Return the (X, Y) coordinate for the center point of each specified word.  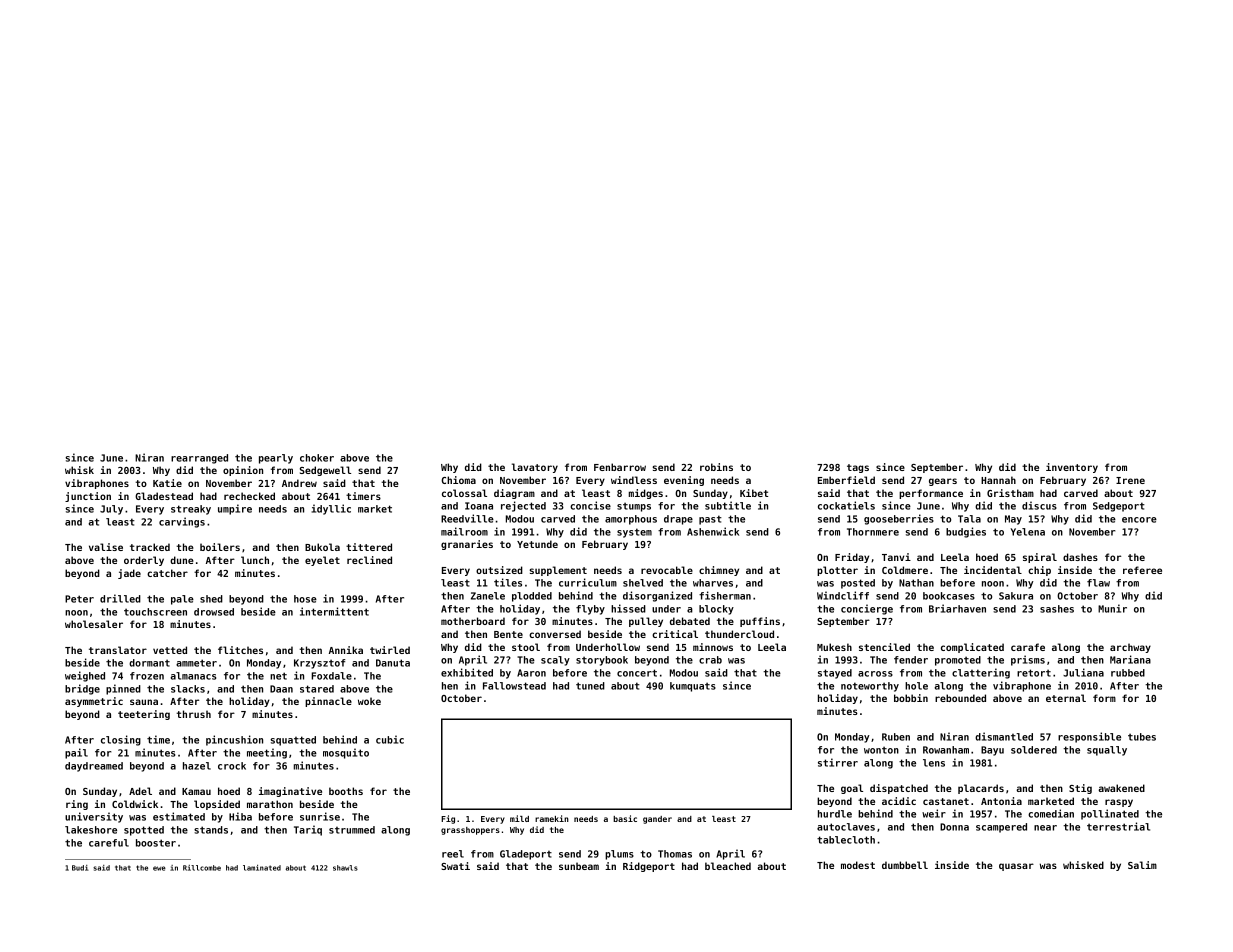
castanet (946, 801)
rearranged (199, 459)
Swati (455, 866)
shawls (345, 868)
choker (317, 458)
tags (858, 468)
